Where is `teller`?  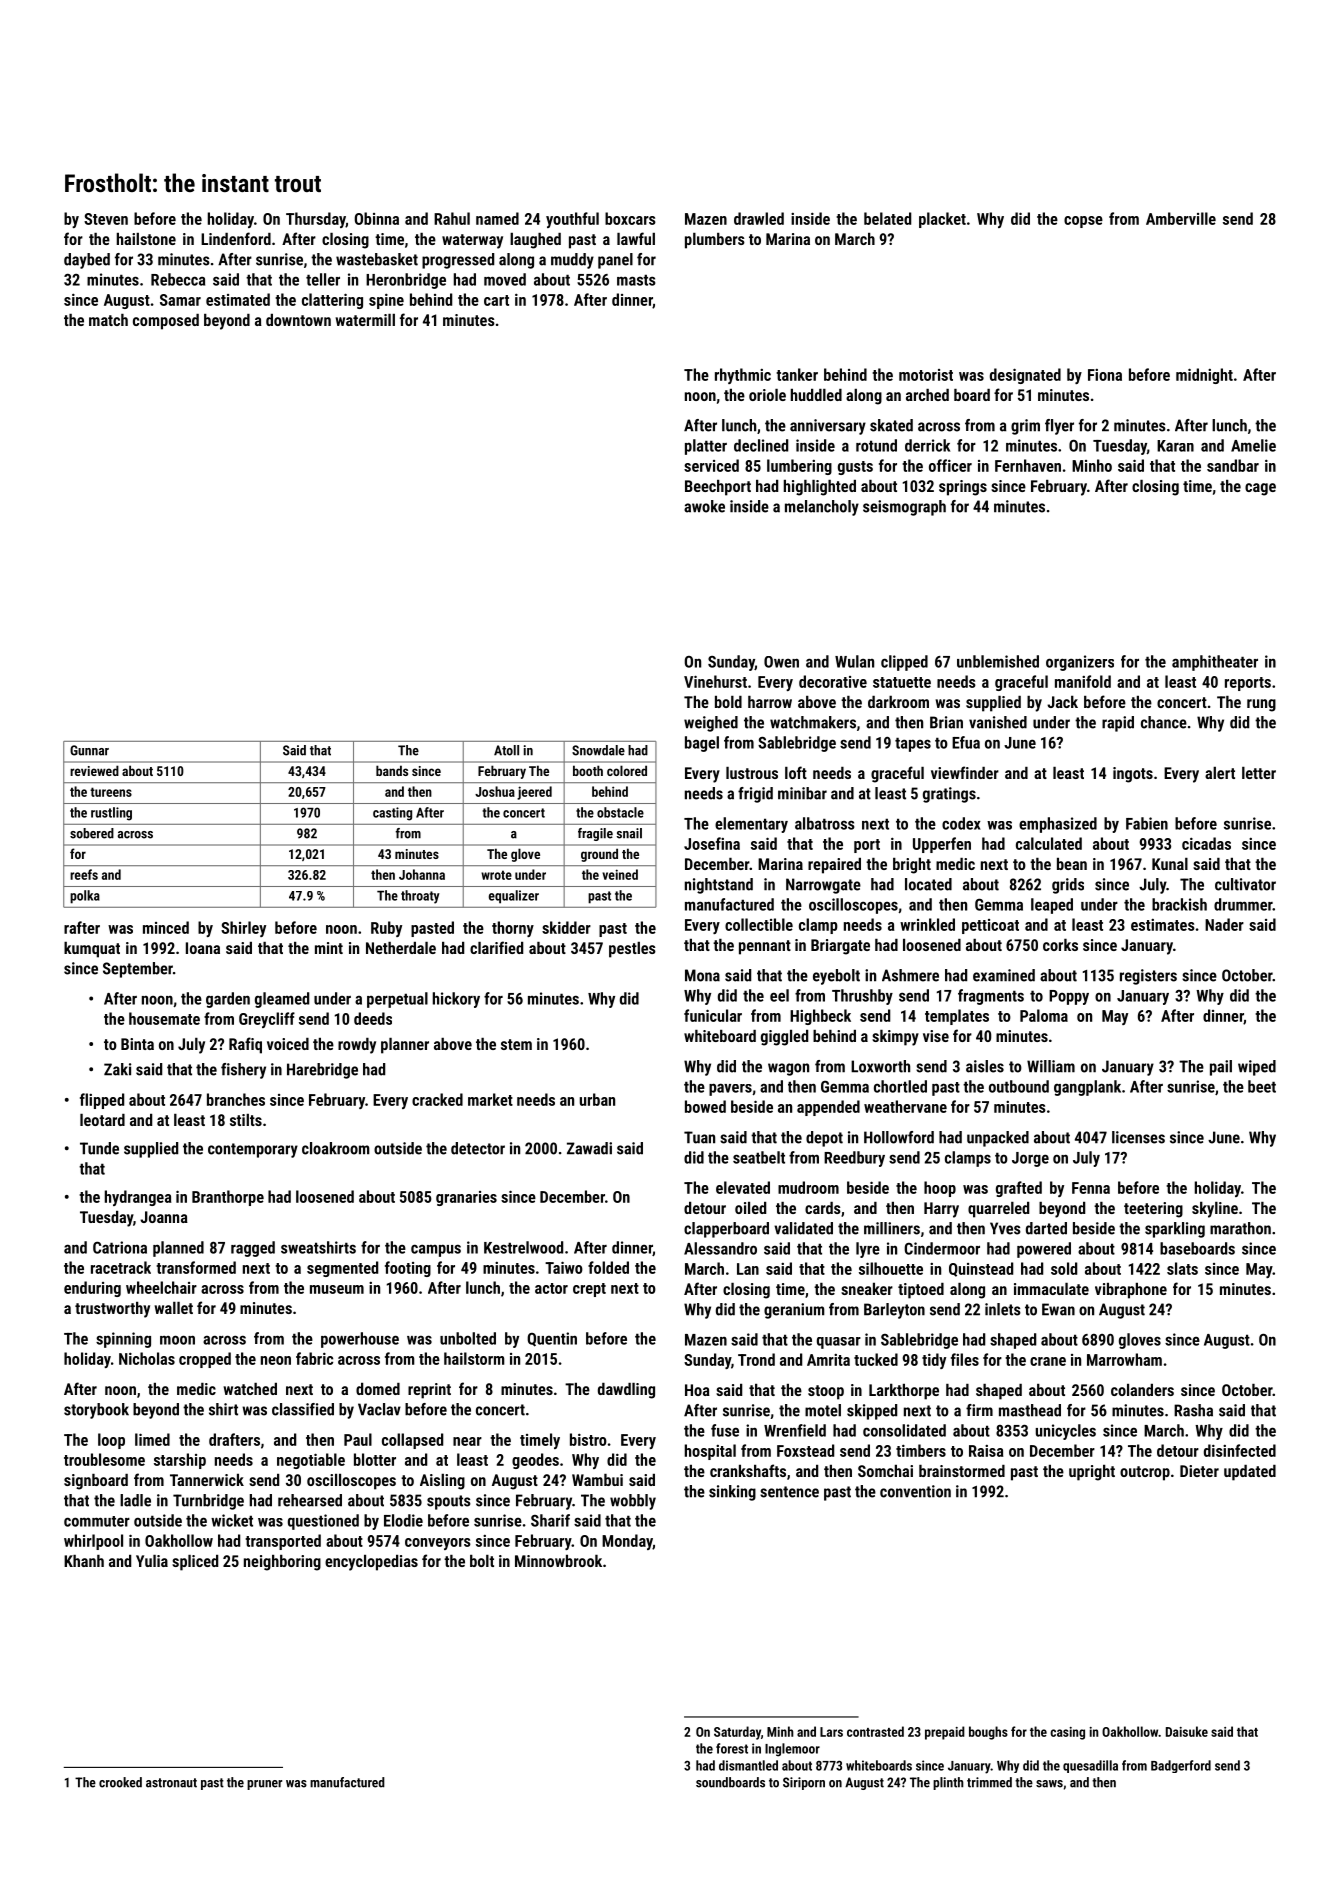 teller is located at coordinates (323, 279).
